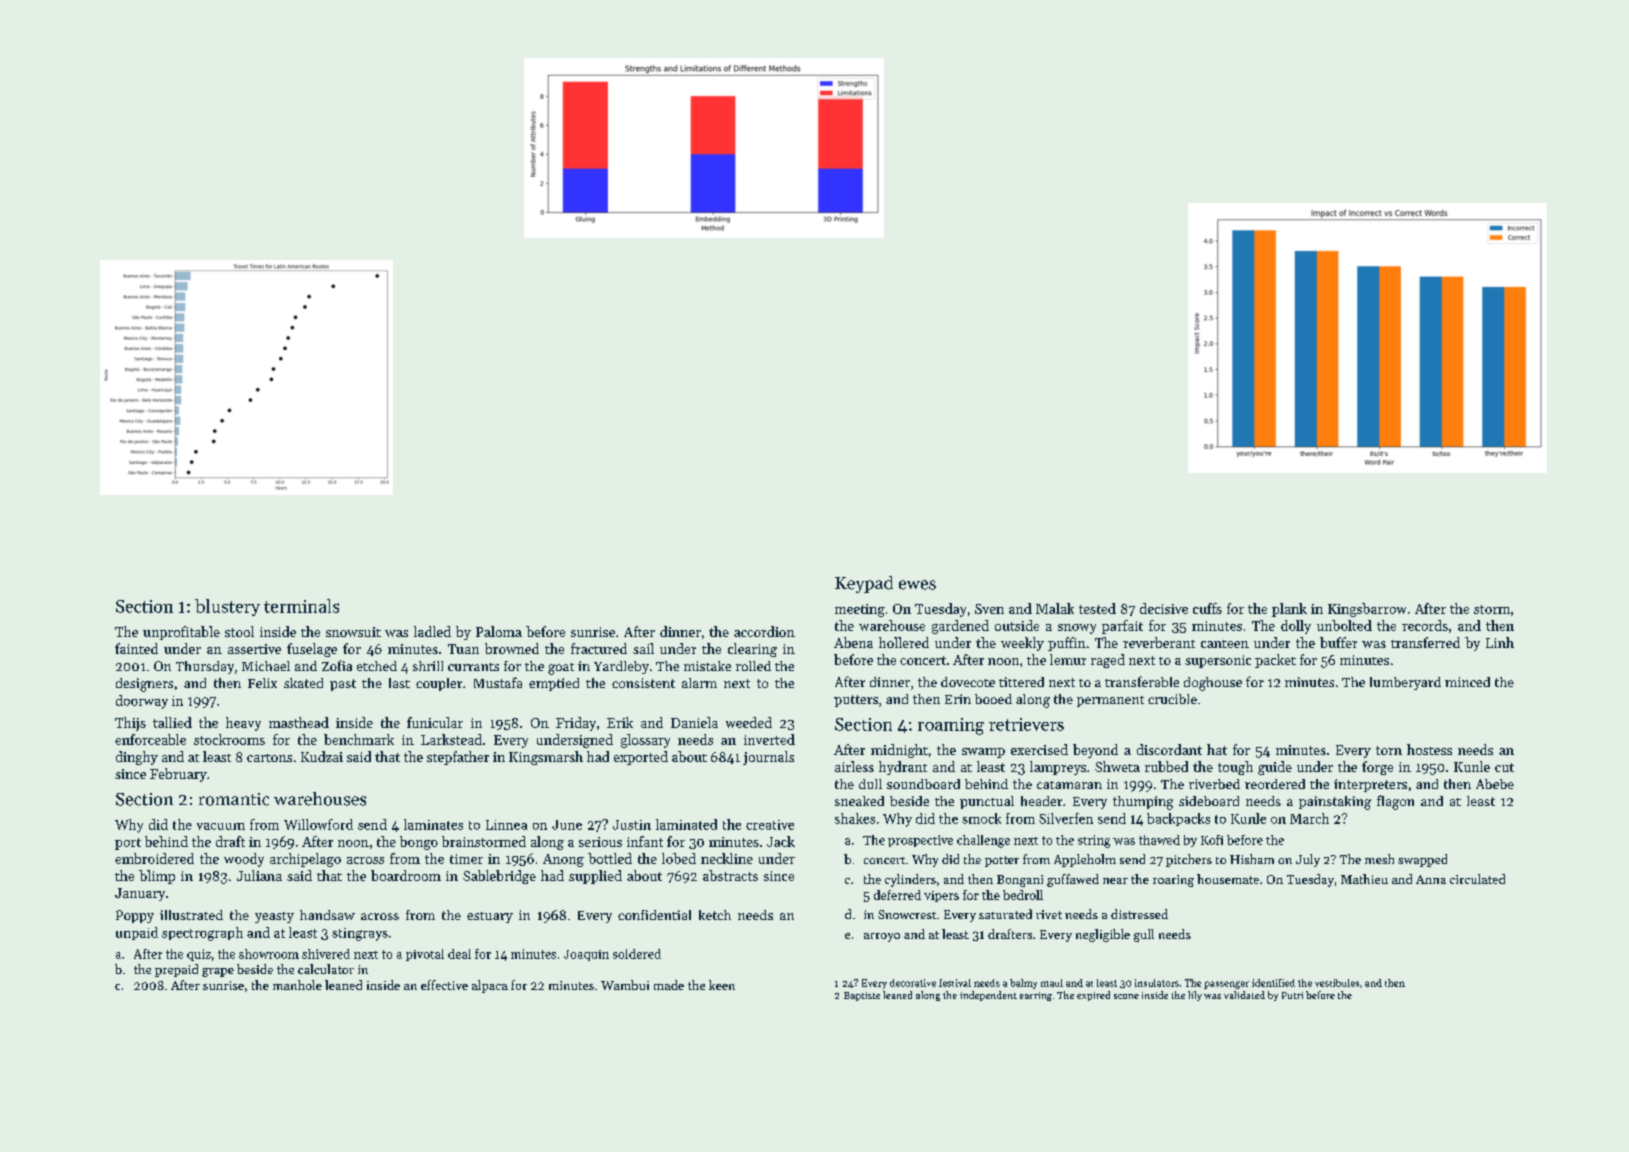  I want to click on decisive, so click(1164, 608).
